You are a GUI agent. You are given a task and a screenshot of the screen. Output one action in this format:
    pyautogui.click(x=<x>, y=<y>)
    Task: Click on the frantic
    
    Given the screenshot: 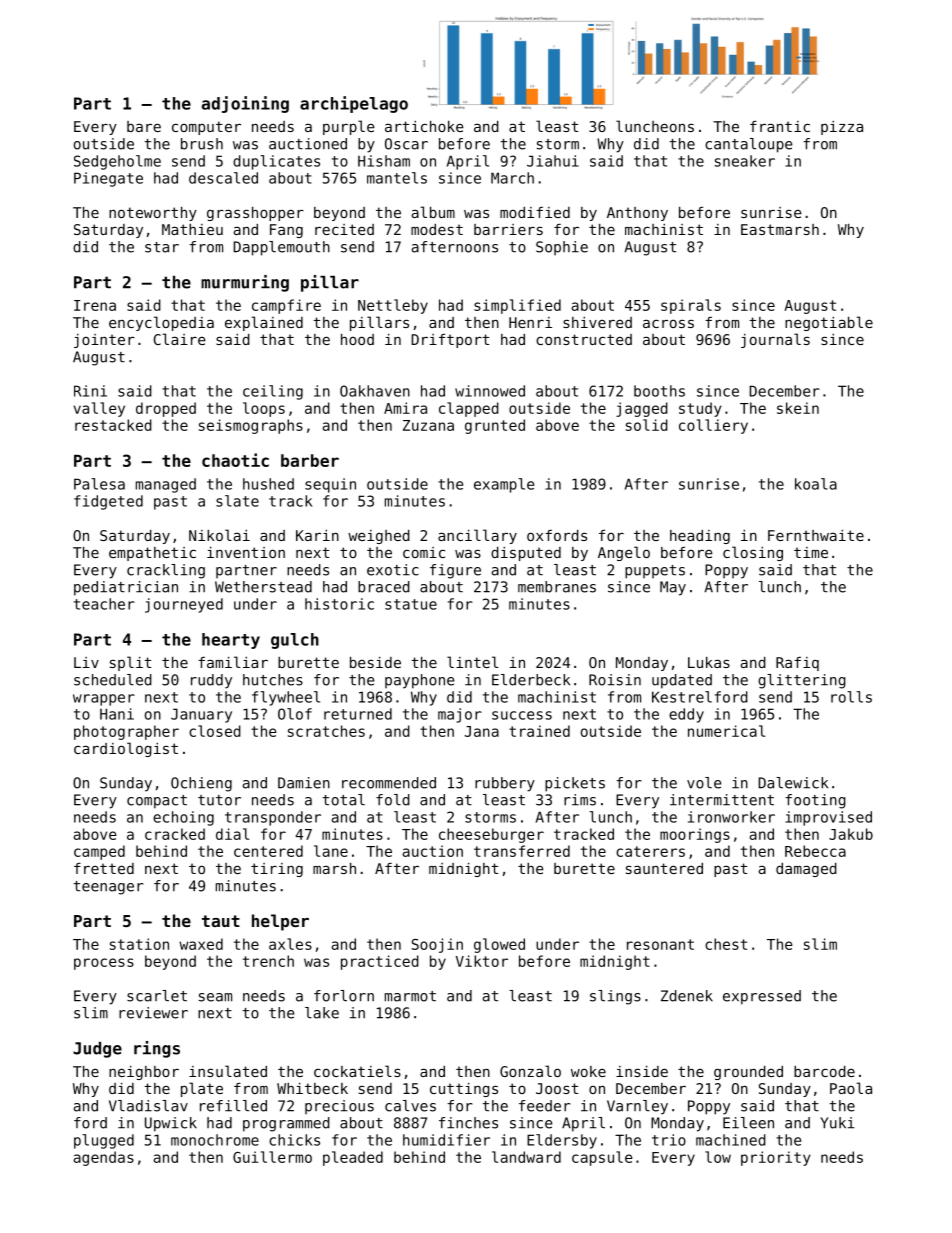 What is the action you would take?
    pyautogui.click(x=780, y=126)
